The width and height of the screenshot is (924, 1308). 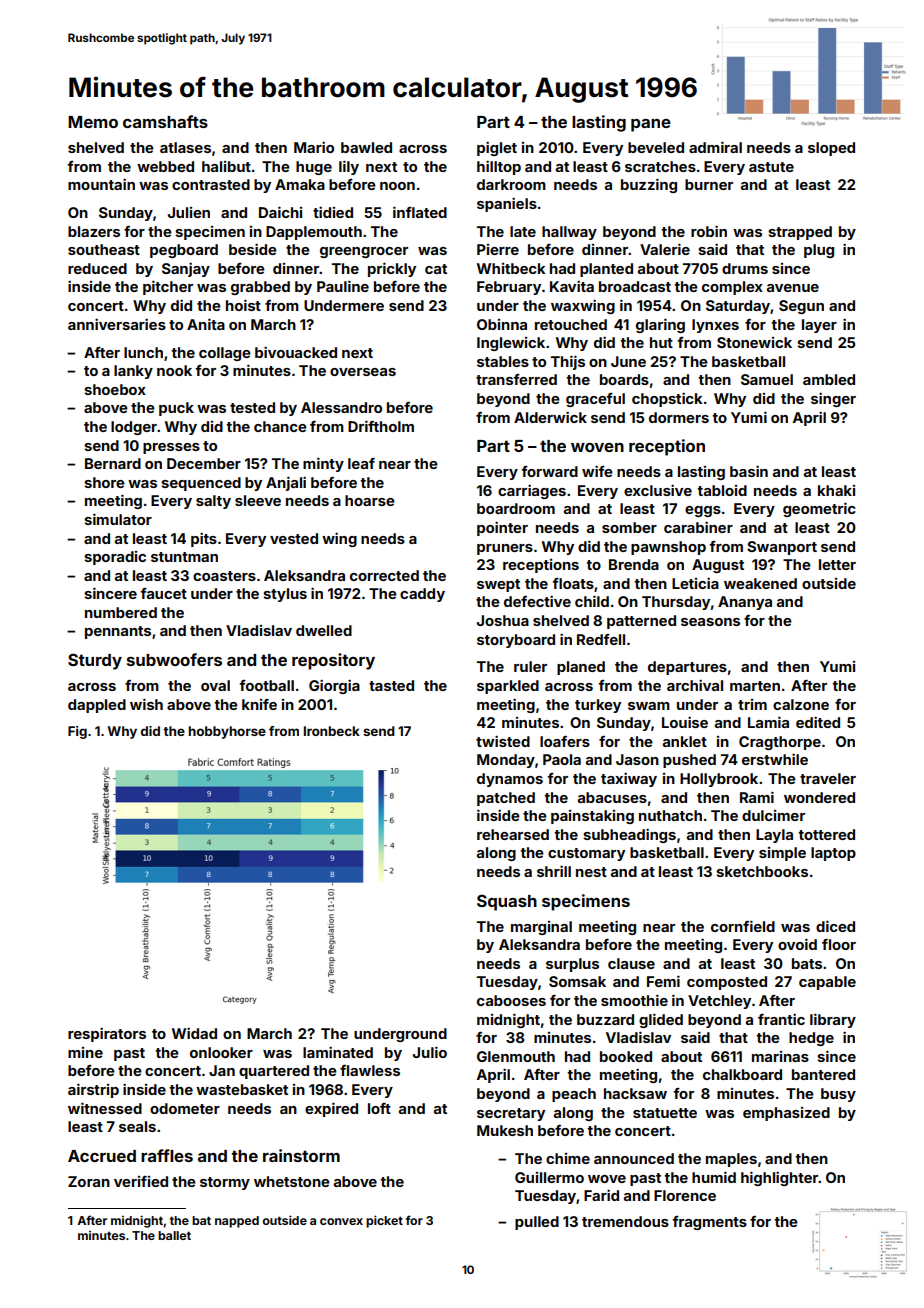 I want to click on Leticia, so click(x=695, y=583).
